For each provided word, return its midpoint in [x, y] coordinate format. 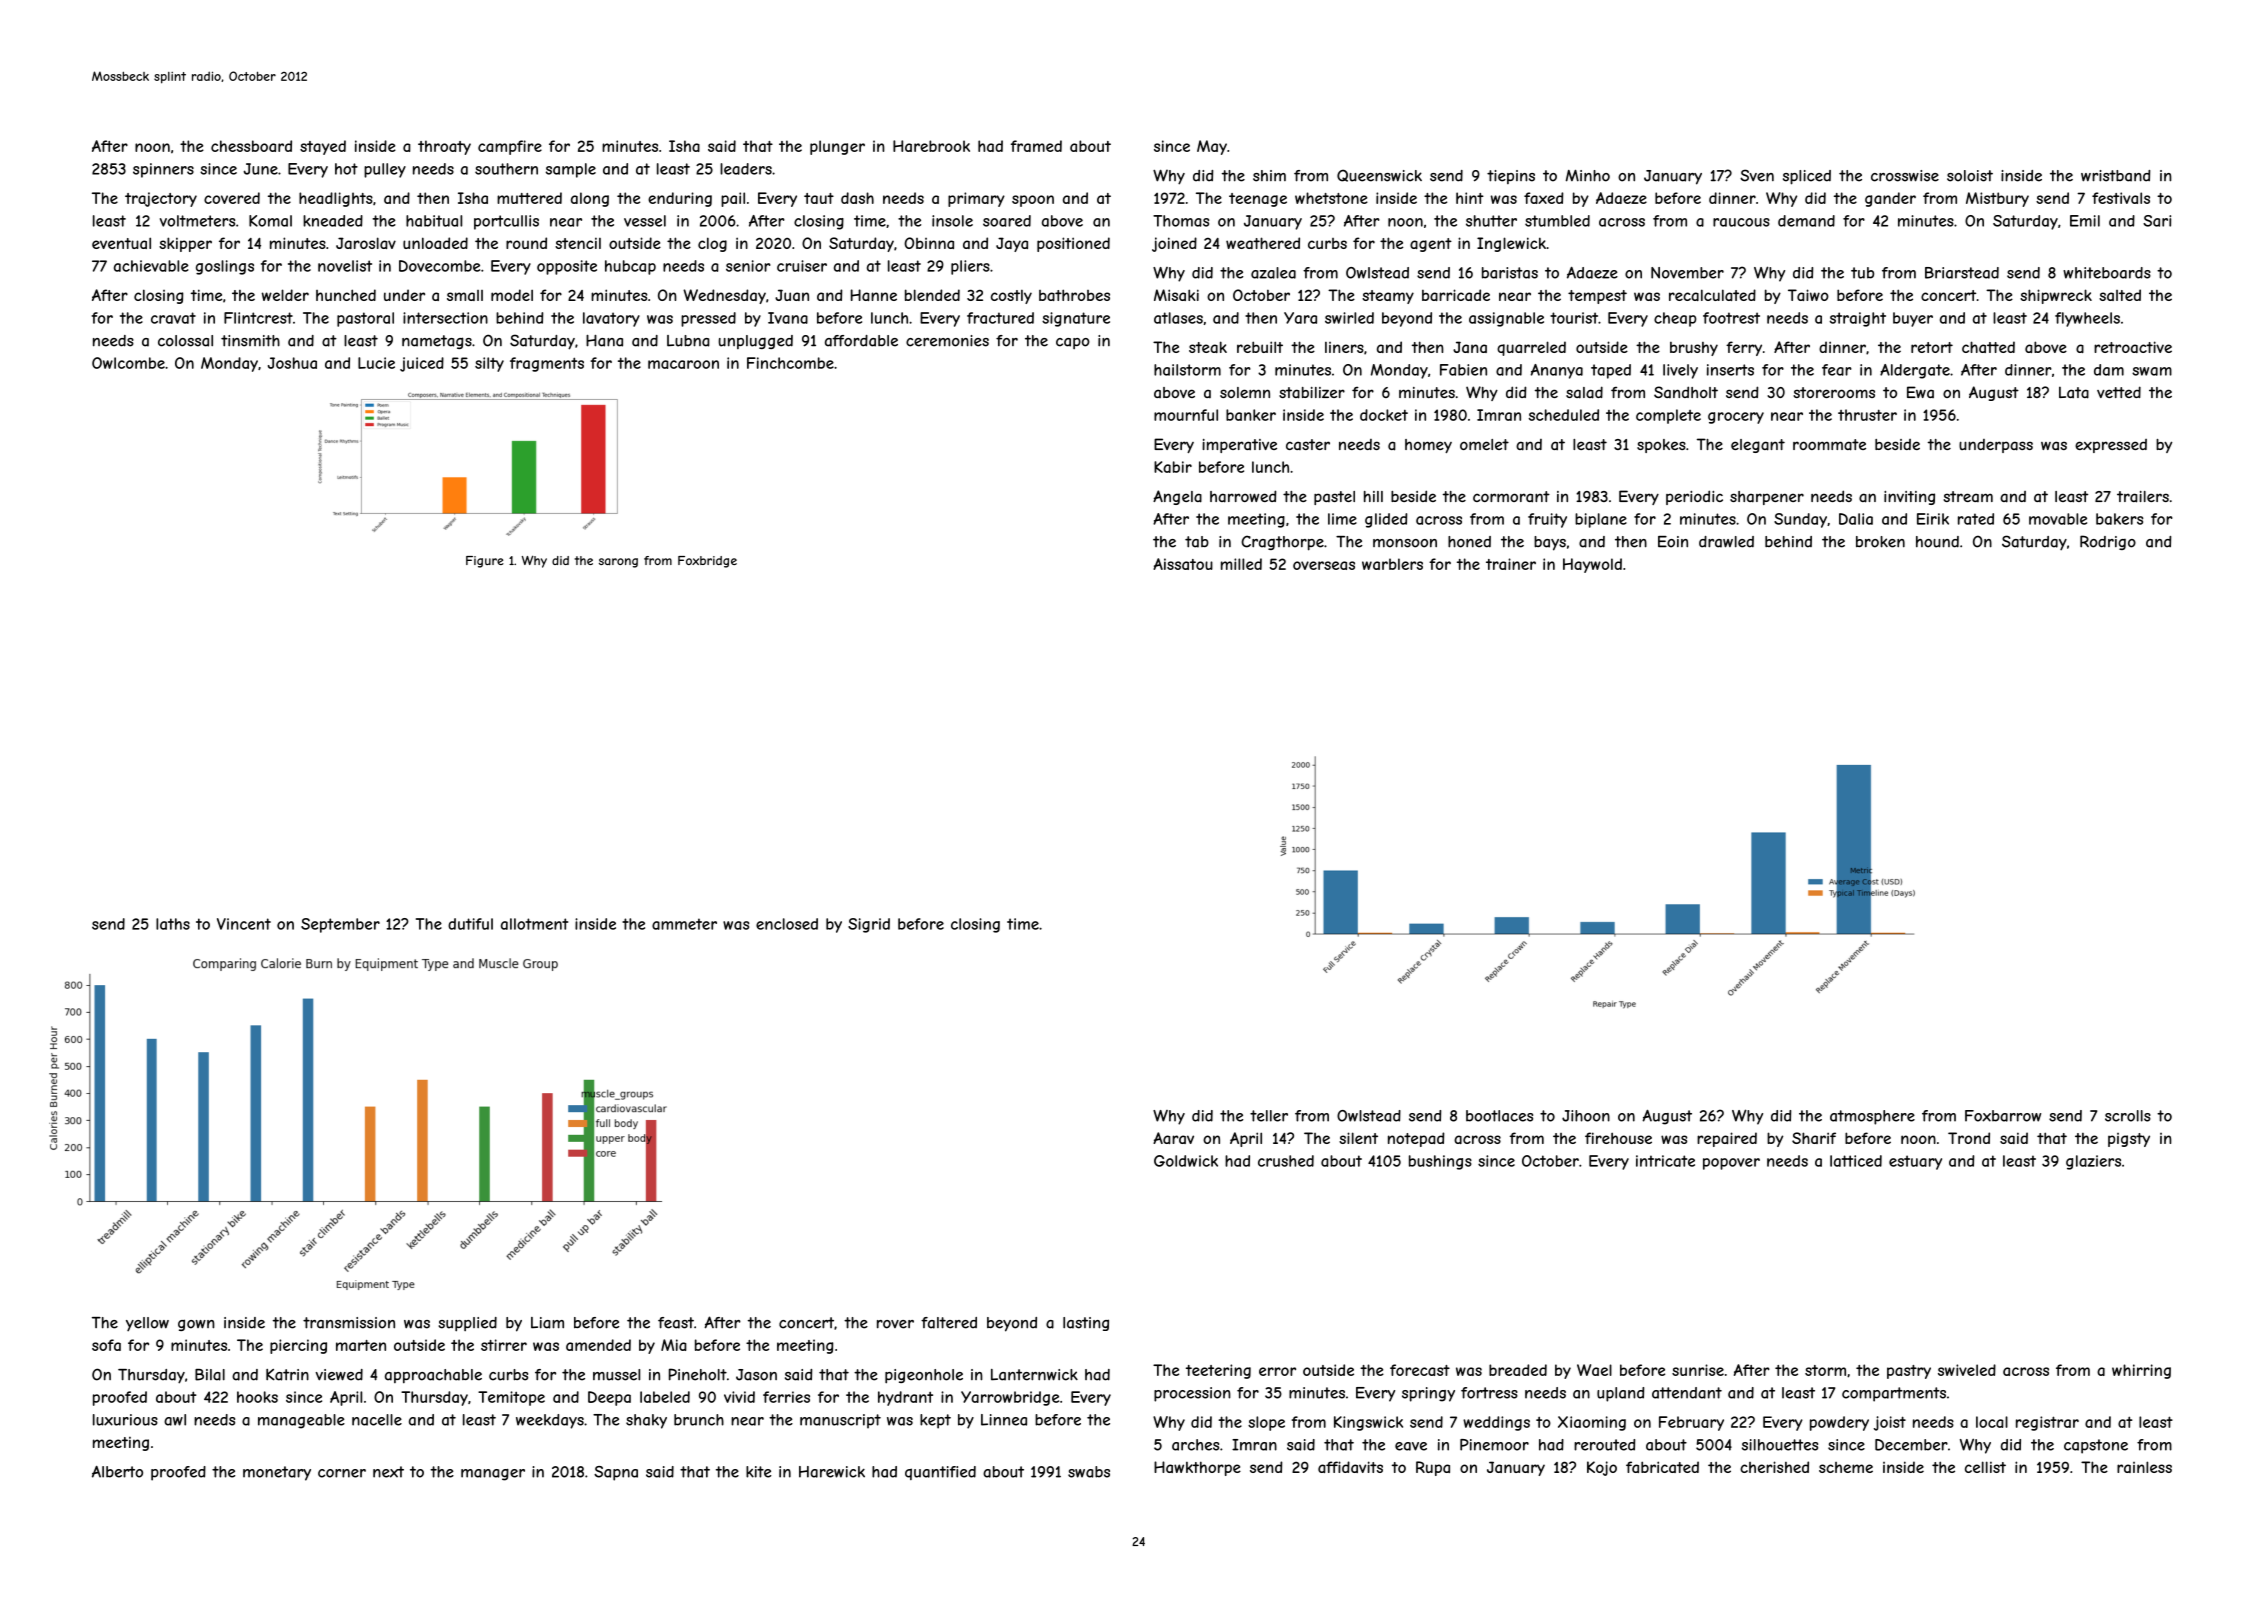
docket [1384, 415]
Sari [2157, 221]
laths [173, 924]
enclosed [787, 924]
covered [232, 198]
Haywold [1592, 565]
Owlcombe [128, 363]
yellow [147, 1324]
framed [1036, 146]
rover [895, 1324]
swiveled [1967, 1370]
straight [1858, 319]
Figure [485, 562]
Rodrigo [2108, 542]
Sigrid [869, 925]
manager [493, 1475]
